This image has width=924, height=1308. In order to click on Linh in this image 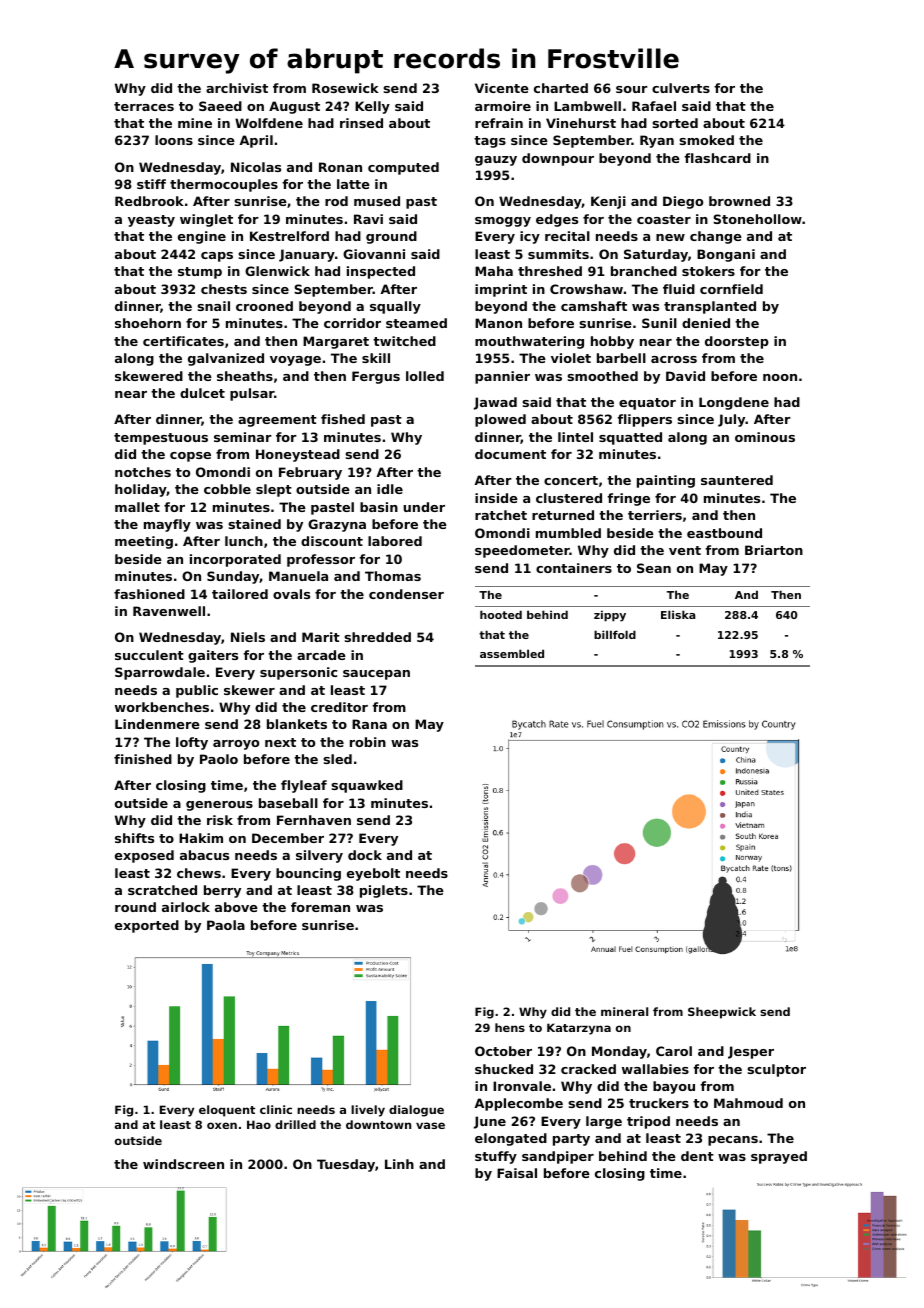, I will do `click(399, 1164)`.
